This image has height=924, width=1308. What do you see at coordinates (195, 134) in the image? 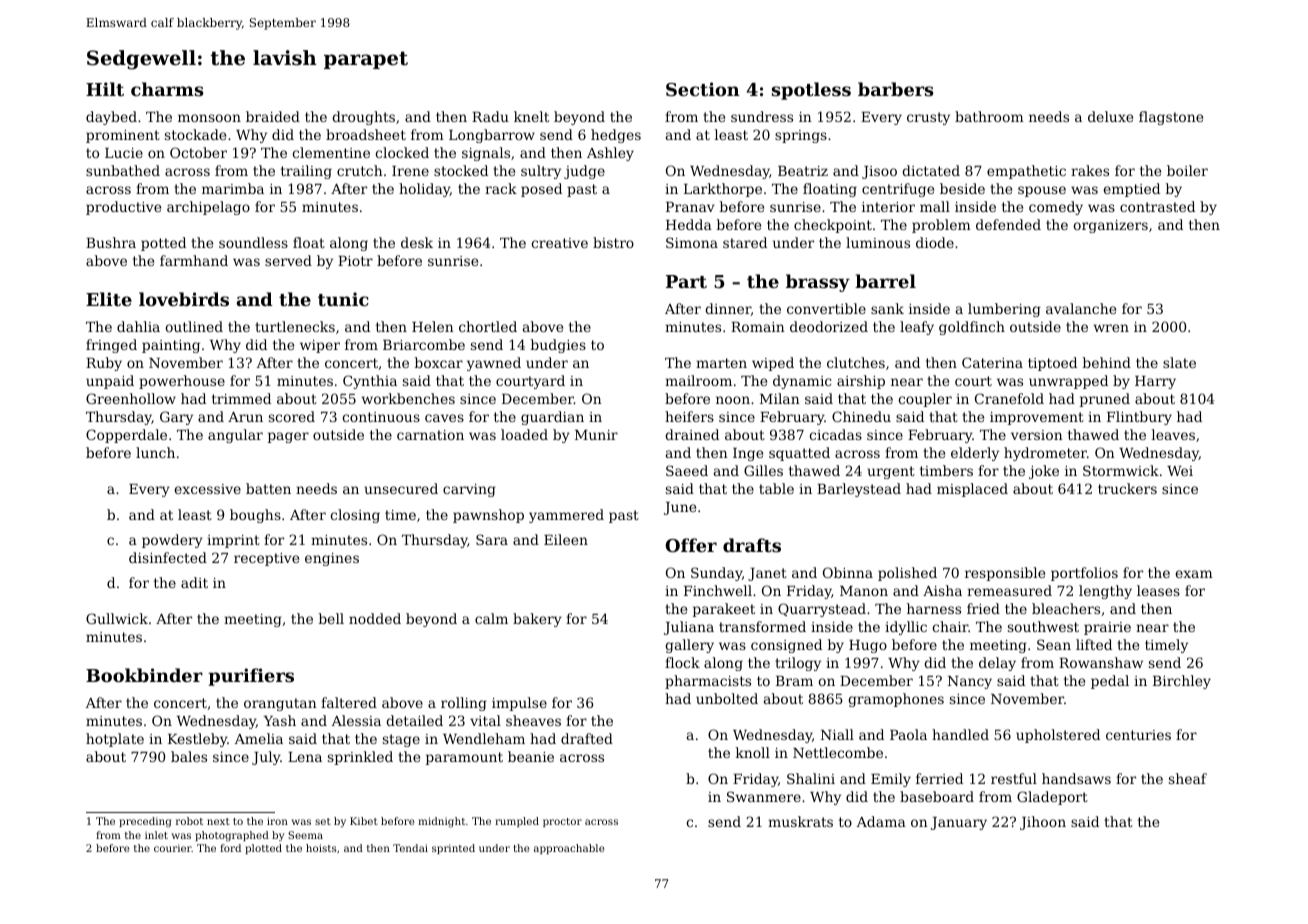
I see `stockade` at bounding box center [195, 134].
